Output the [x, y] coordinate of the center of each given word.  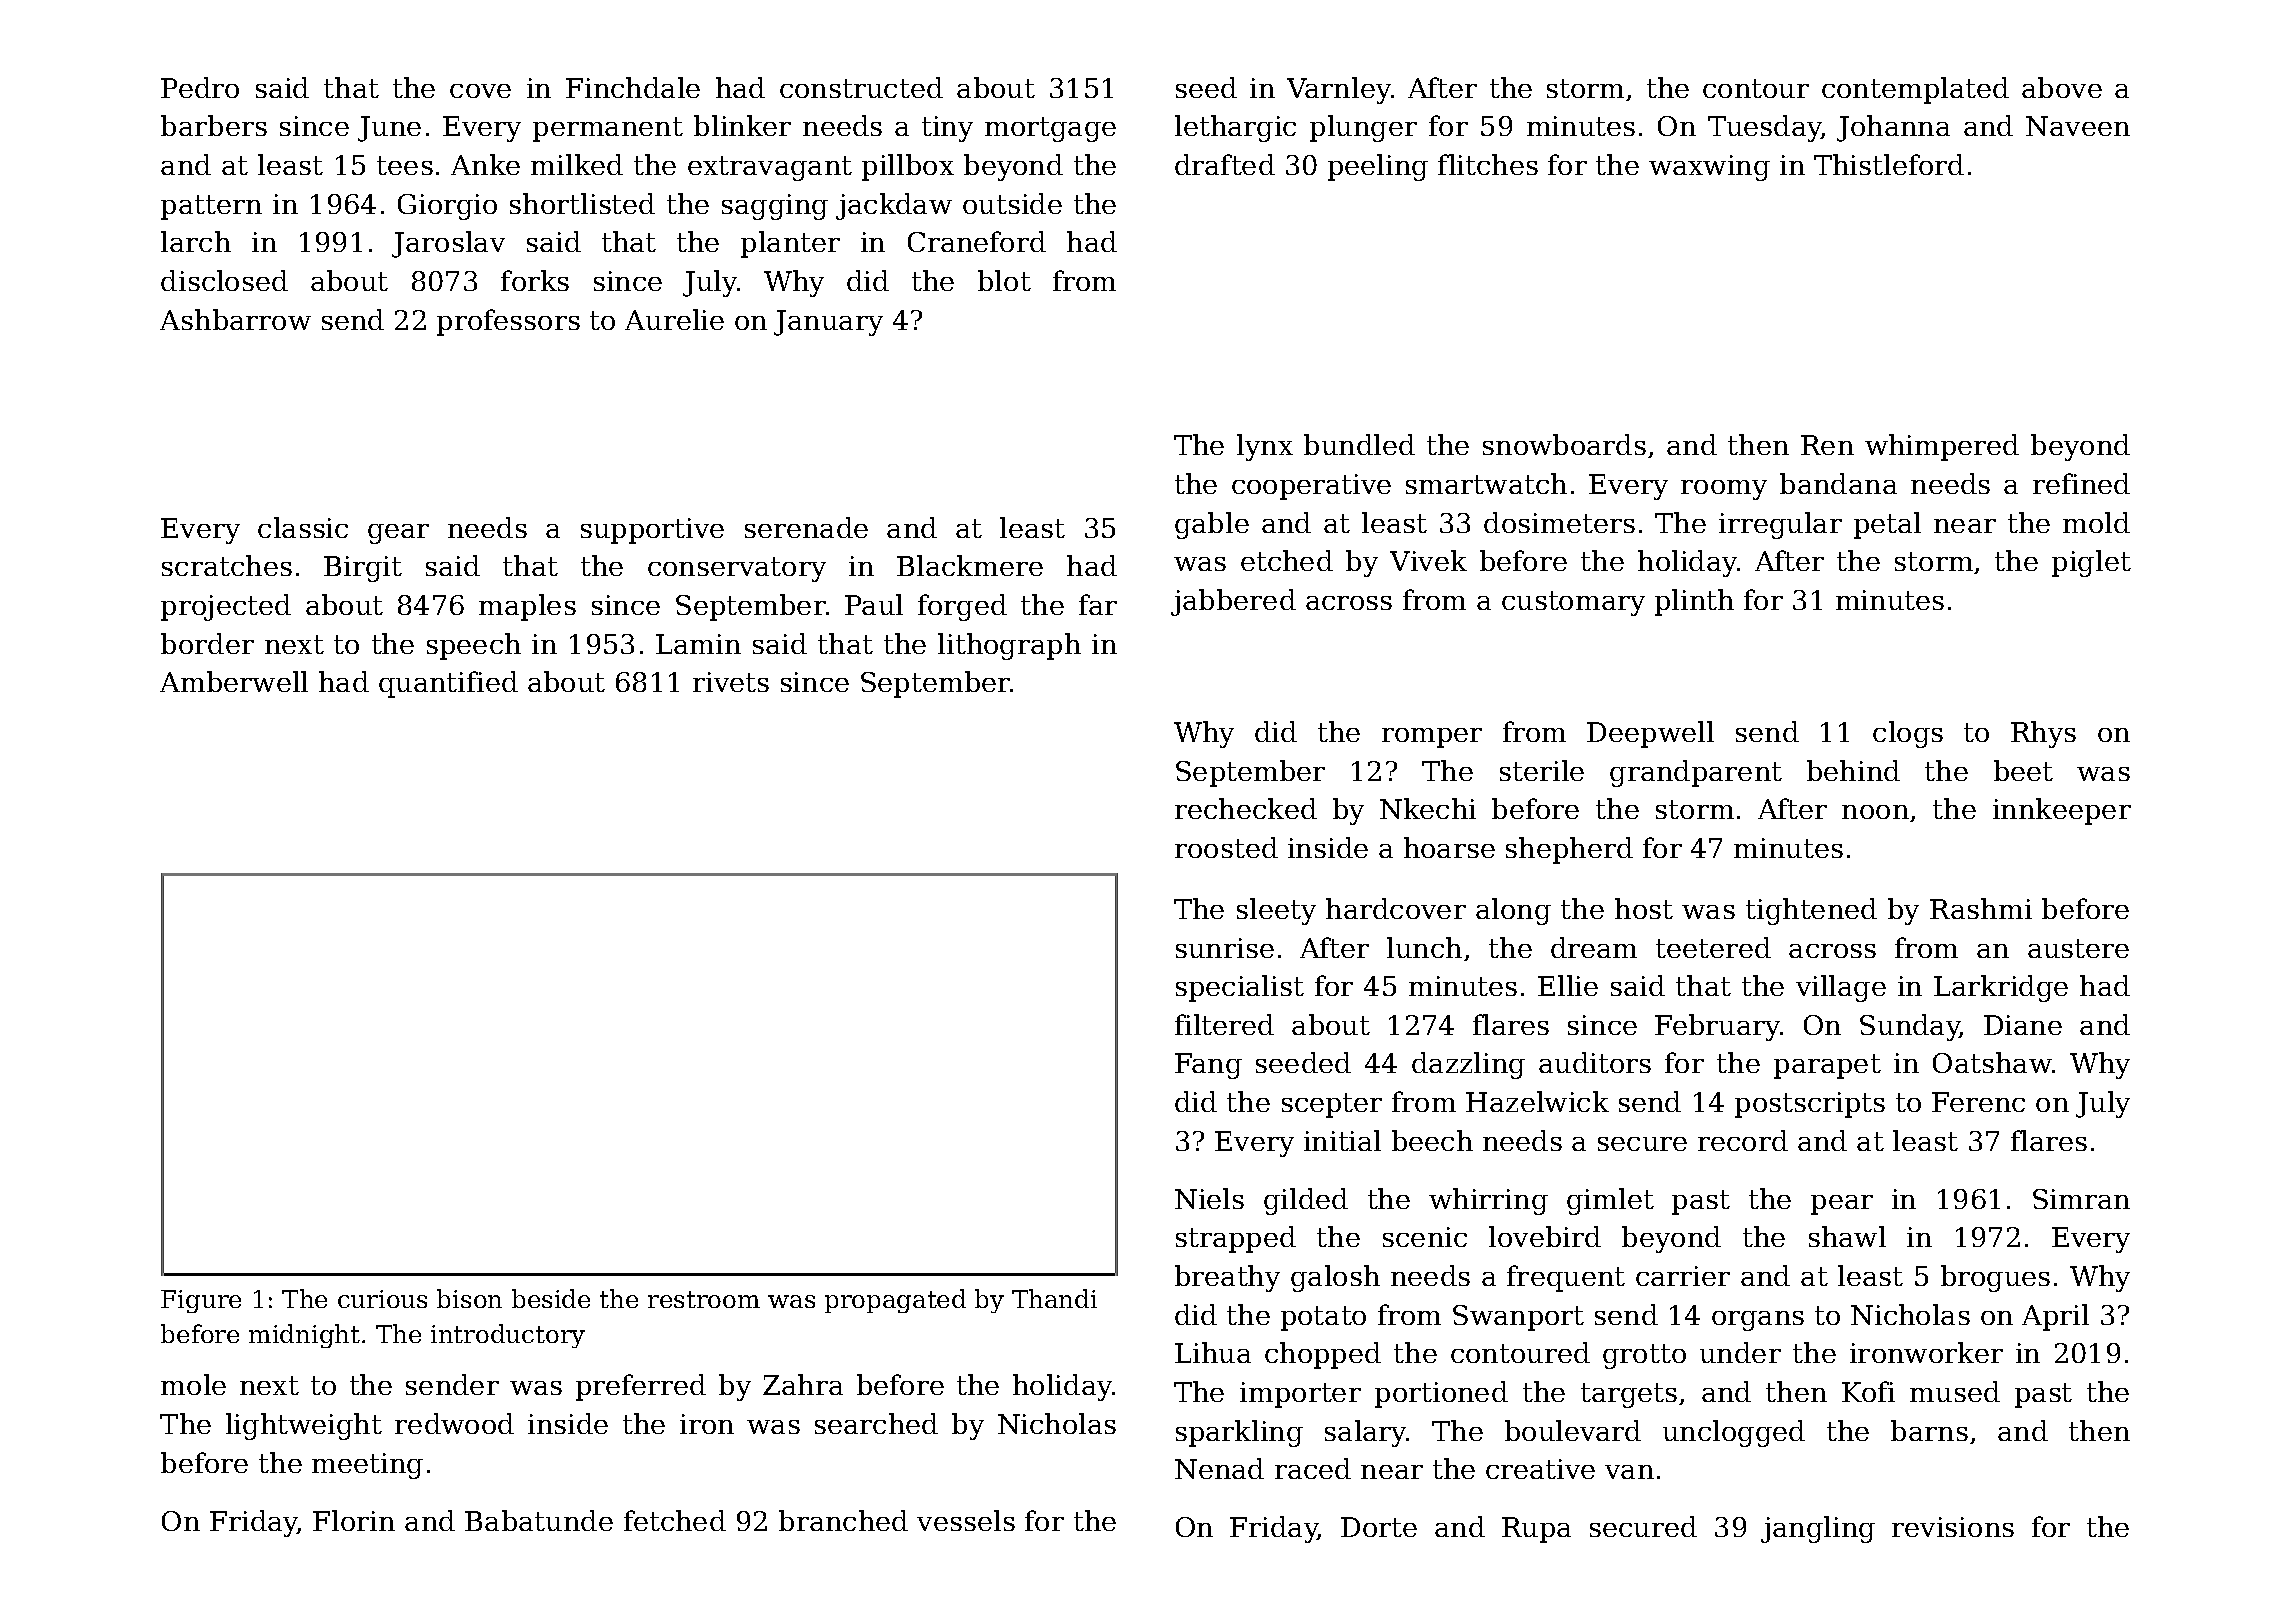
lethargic [1235, 128]
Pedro [200, 87]
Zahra [803, 1384]
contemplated [1915, 90]
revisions [1953, 1527]
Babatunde [539, 1520]
